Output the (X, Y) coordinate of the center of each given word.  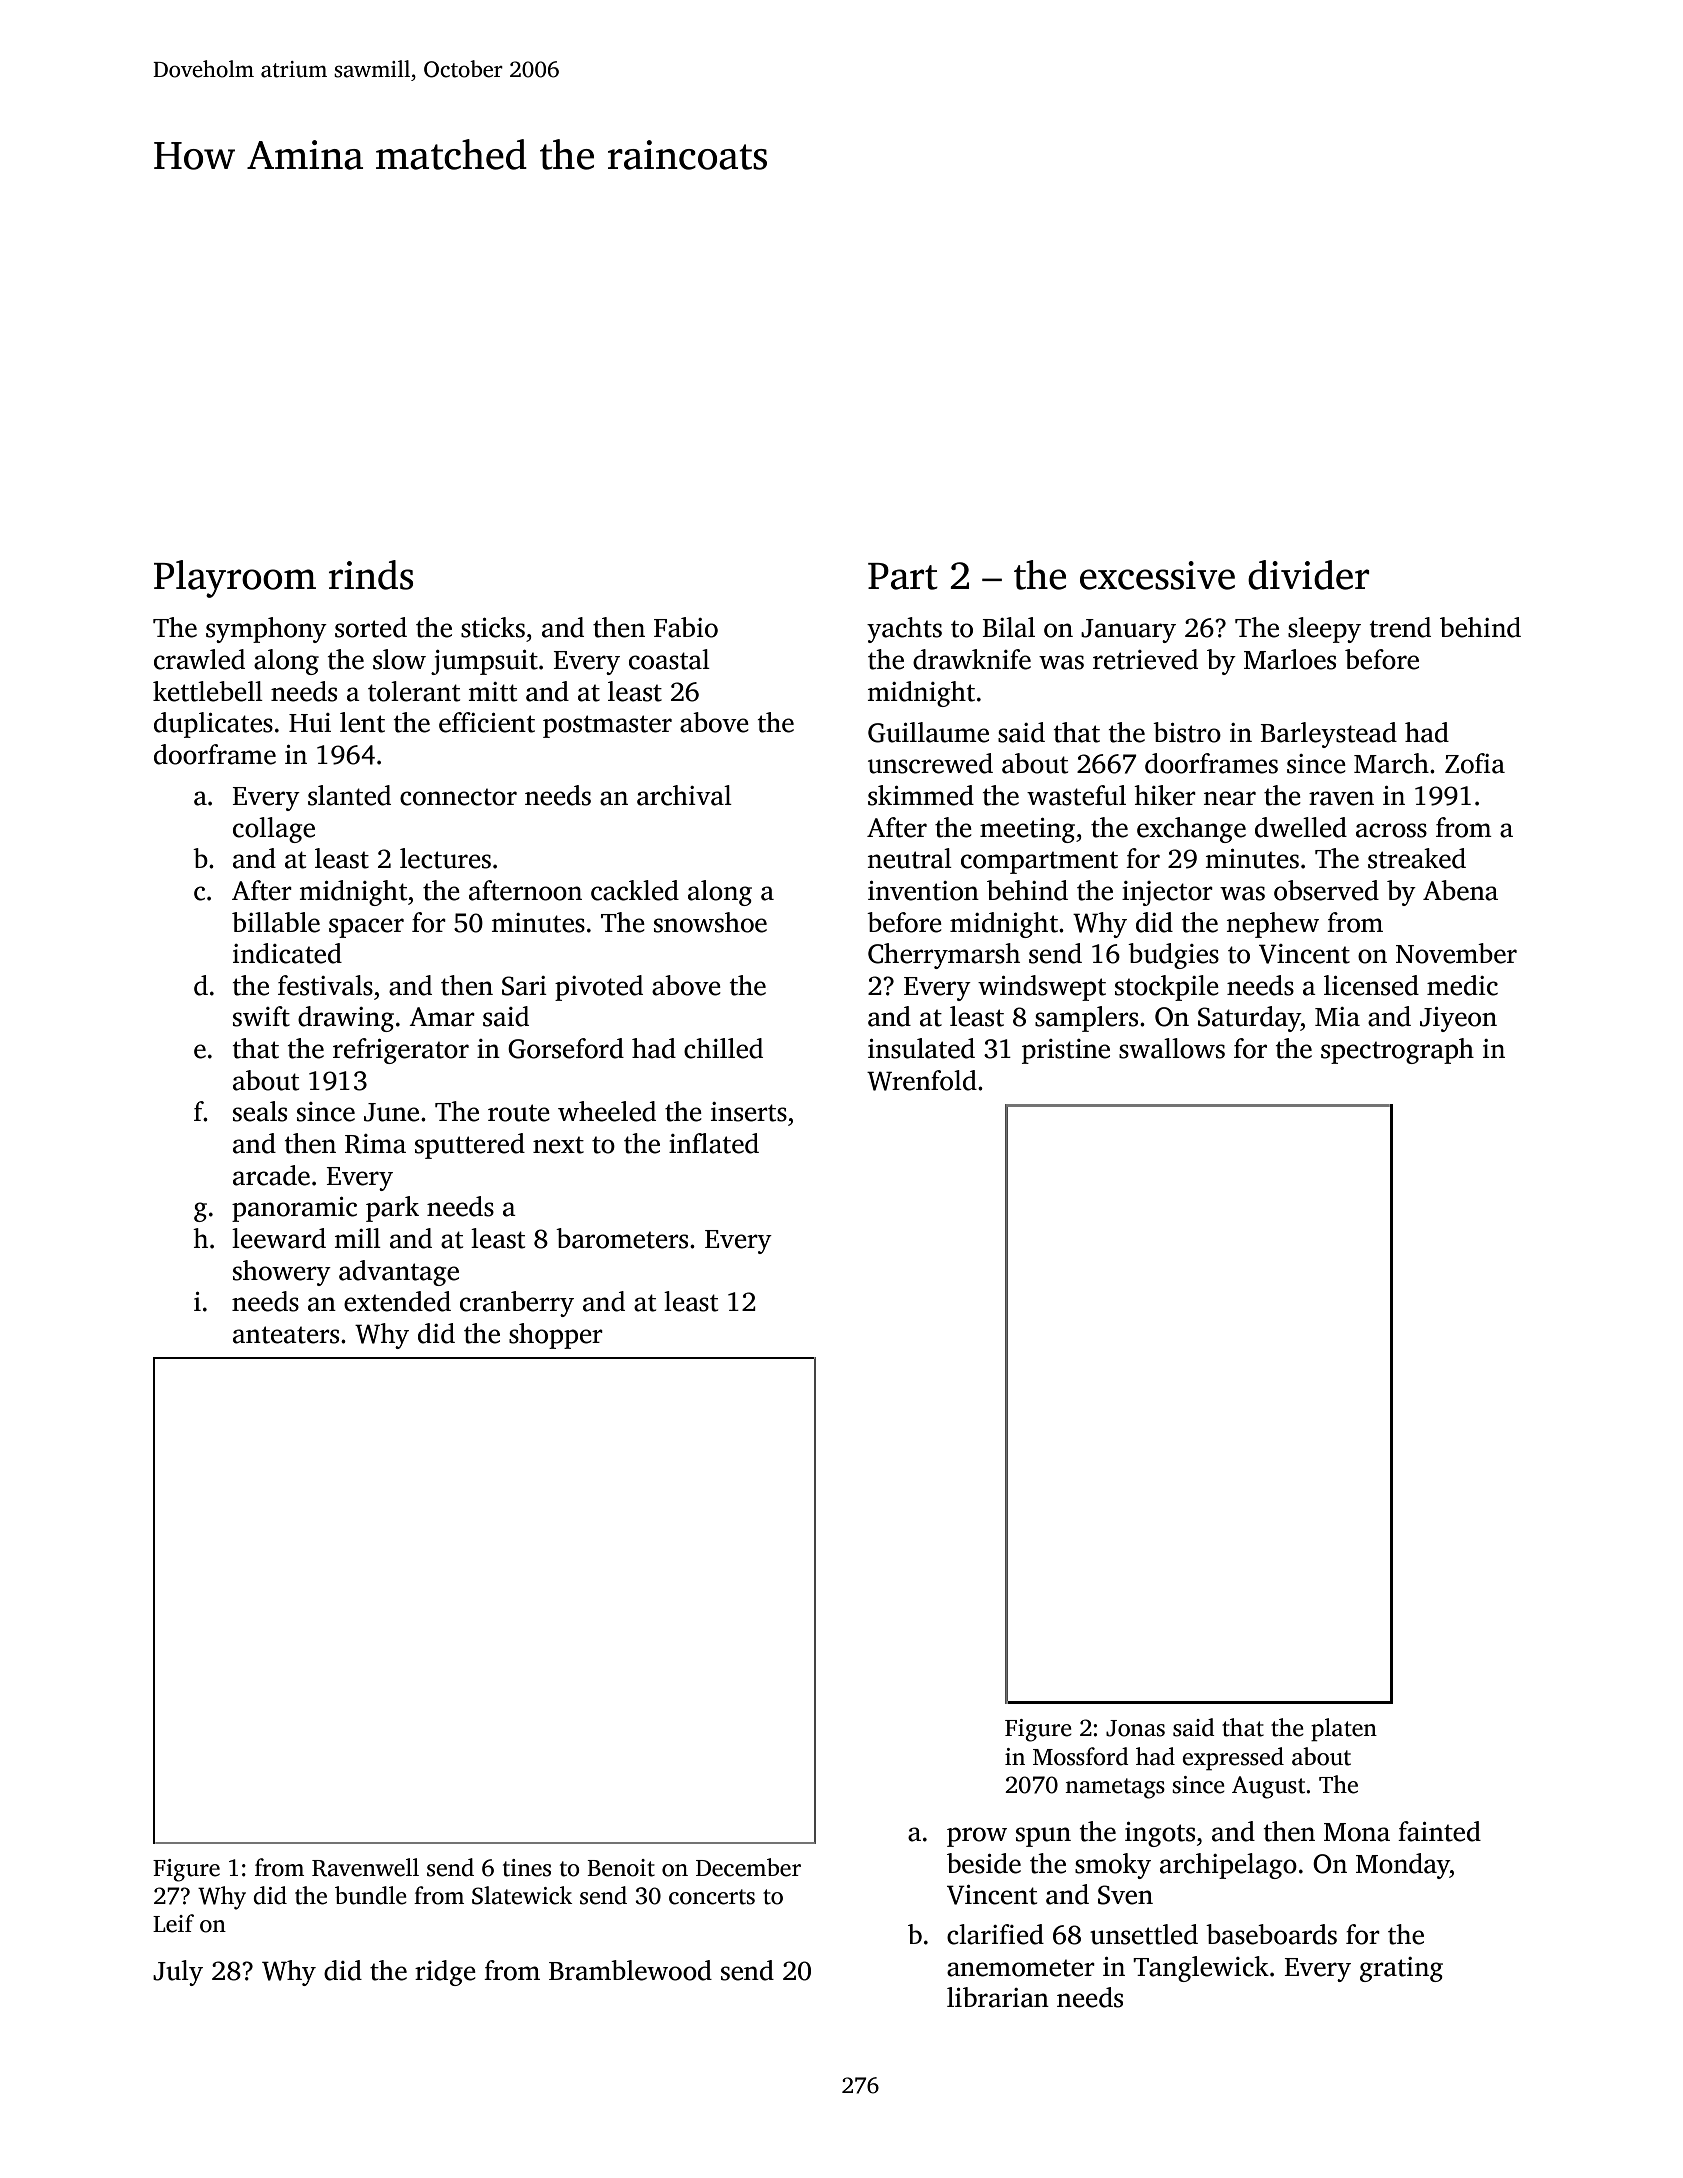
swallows (1172, 1048)
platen (1344, 1730)
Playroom (235, 579)
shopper (556, 1336)
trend (1400, 627)
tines (527, 1868)
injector (1167, 893)
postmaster (607, 726)
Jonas (1135, 1728)
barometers (622, 1238)
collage (274, 830)
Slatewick (522, 1895)
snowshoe (710, 922)
